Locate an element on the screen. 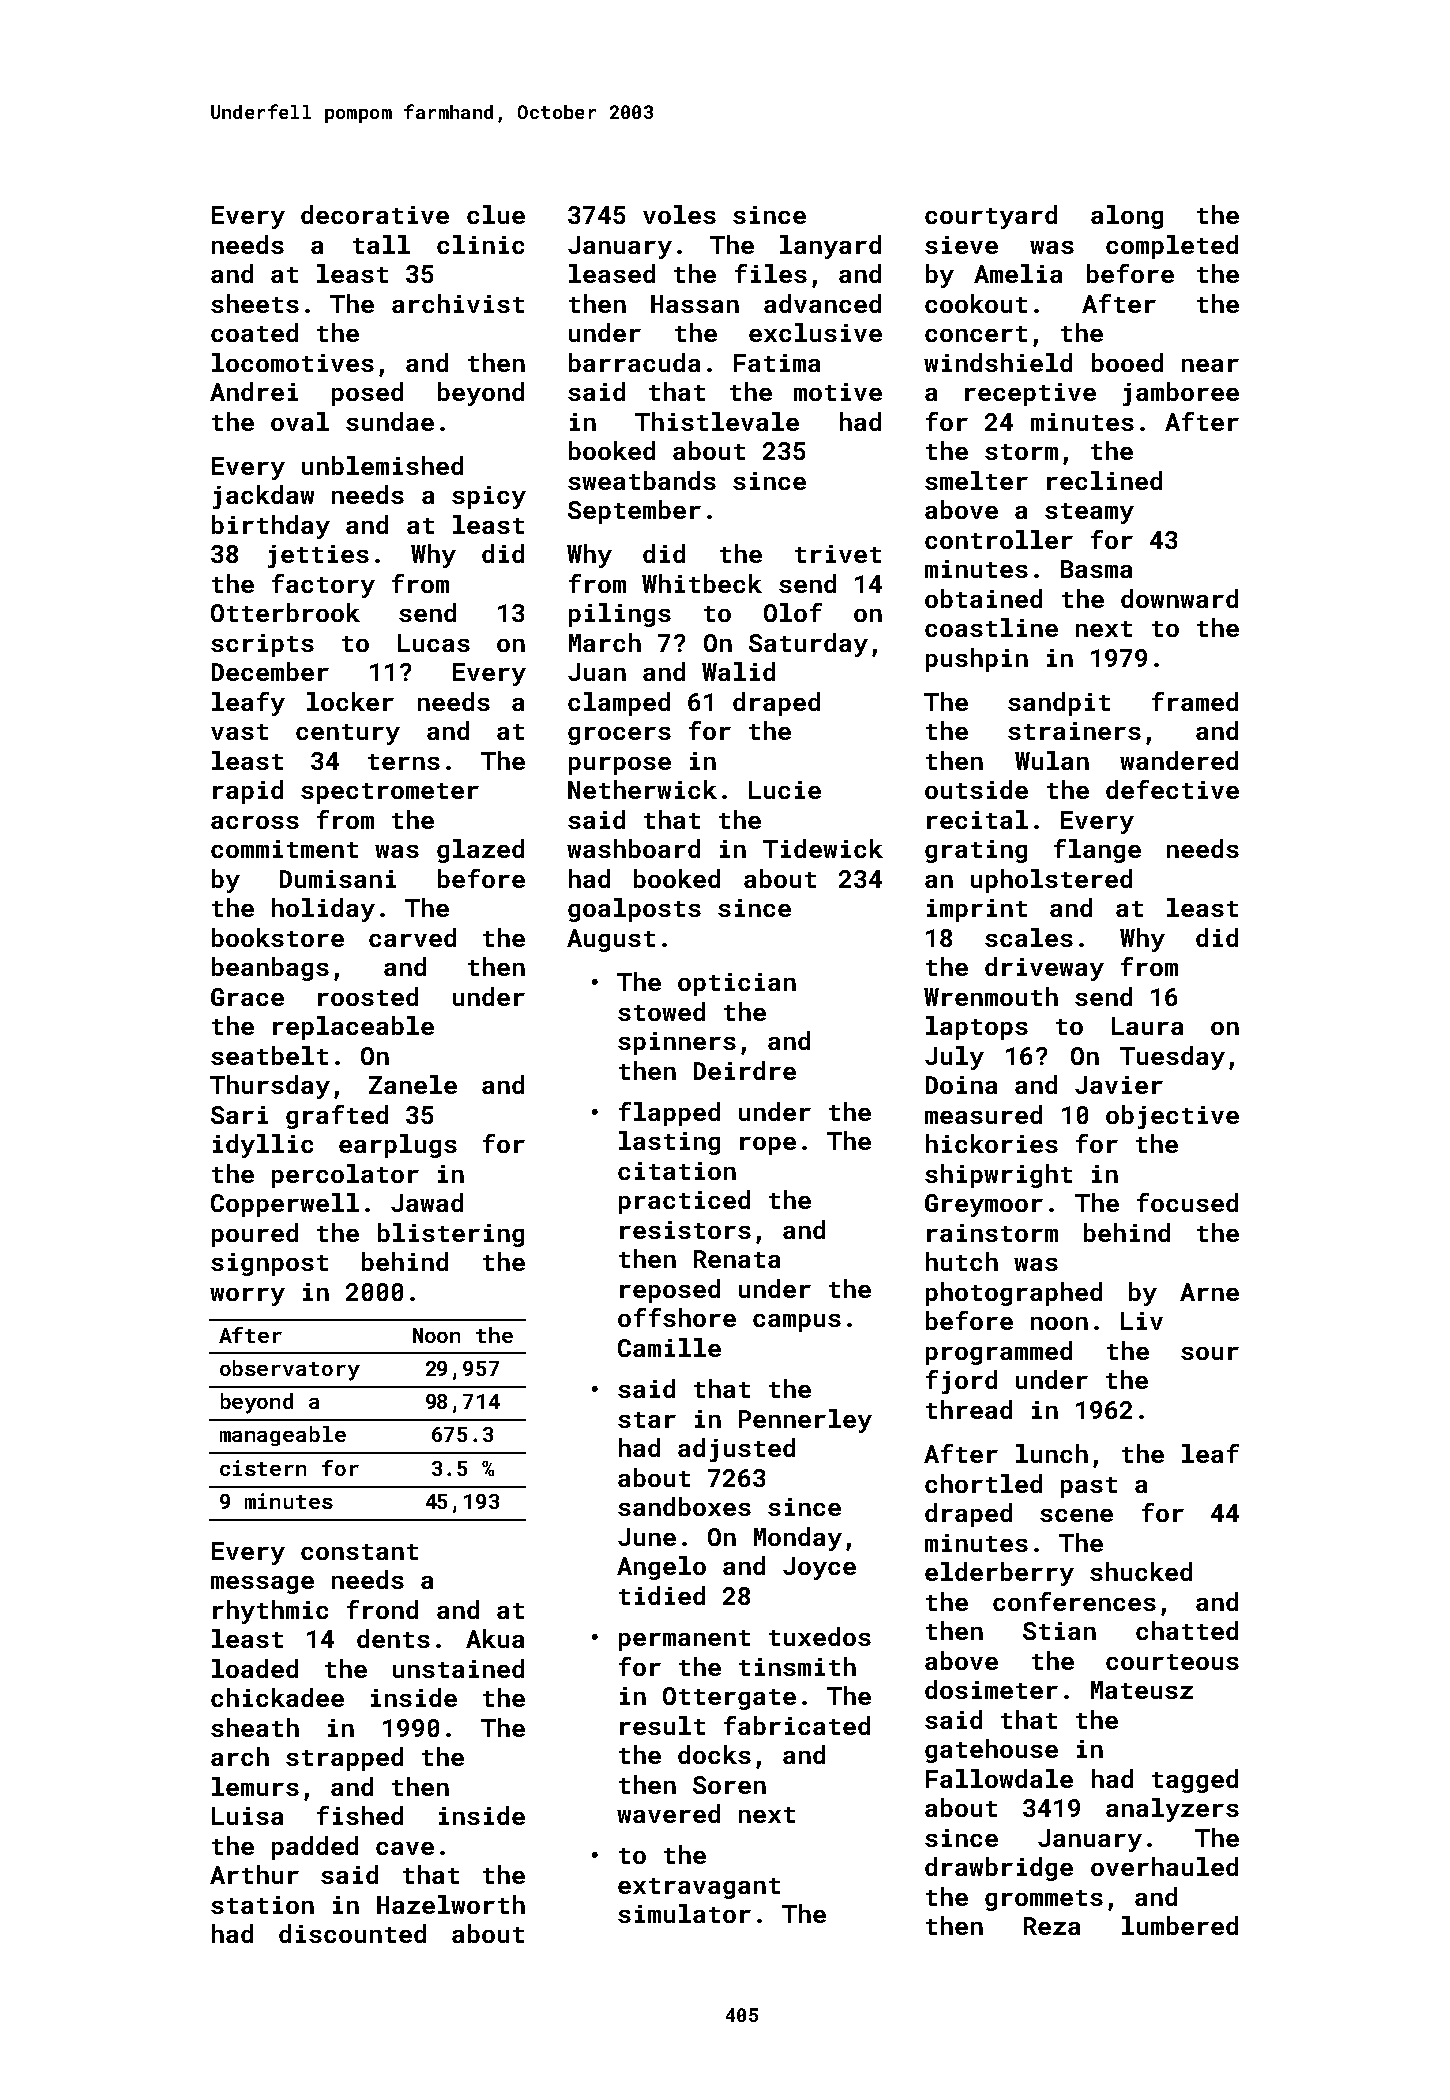  Saturday is located at coordinates (808, 645).
